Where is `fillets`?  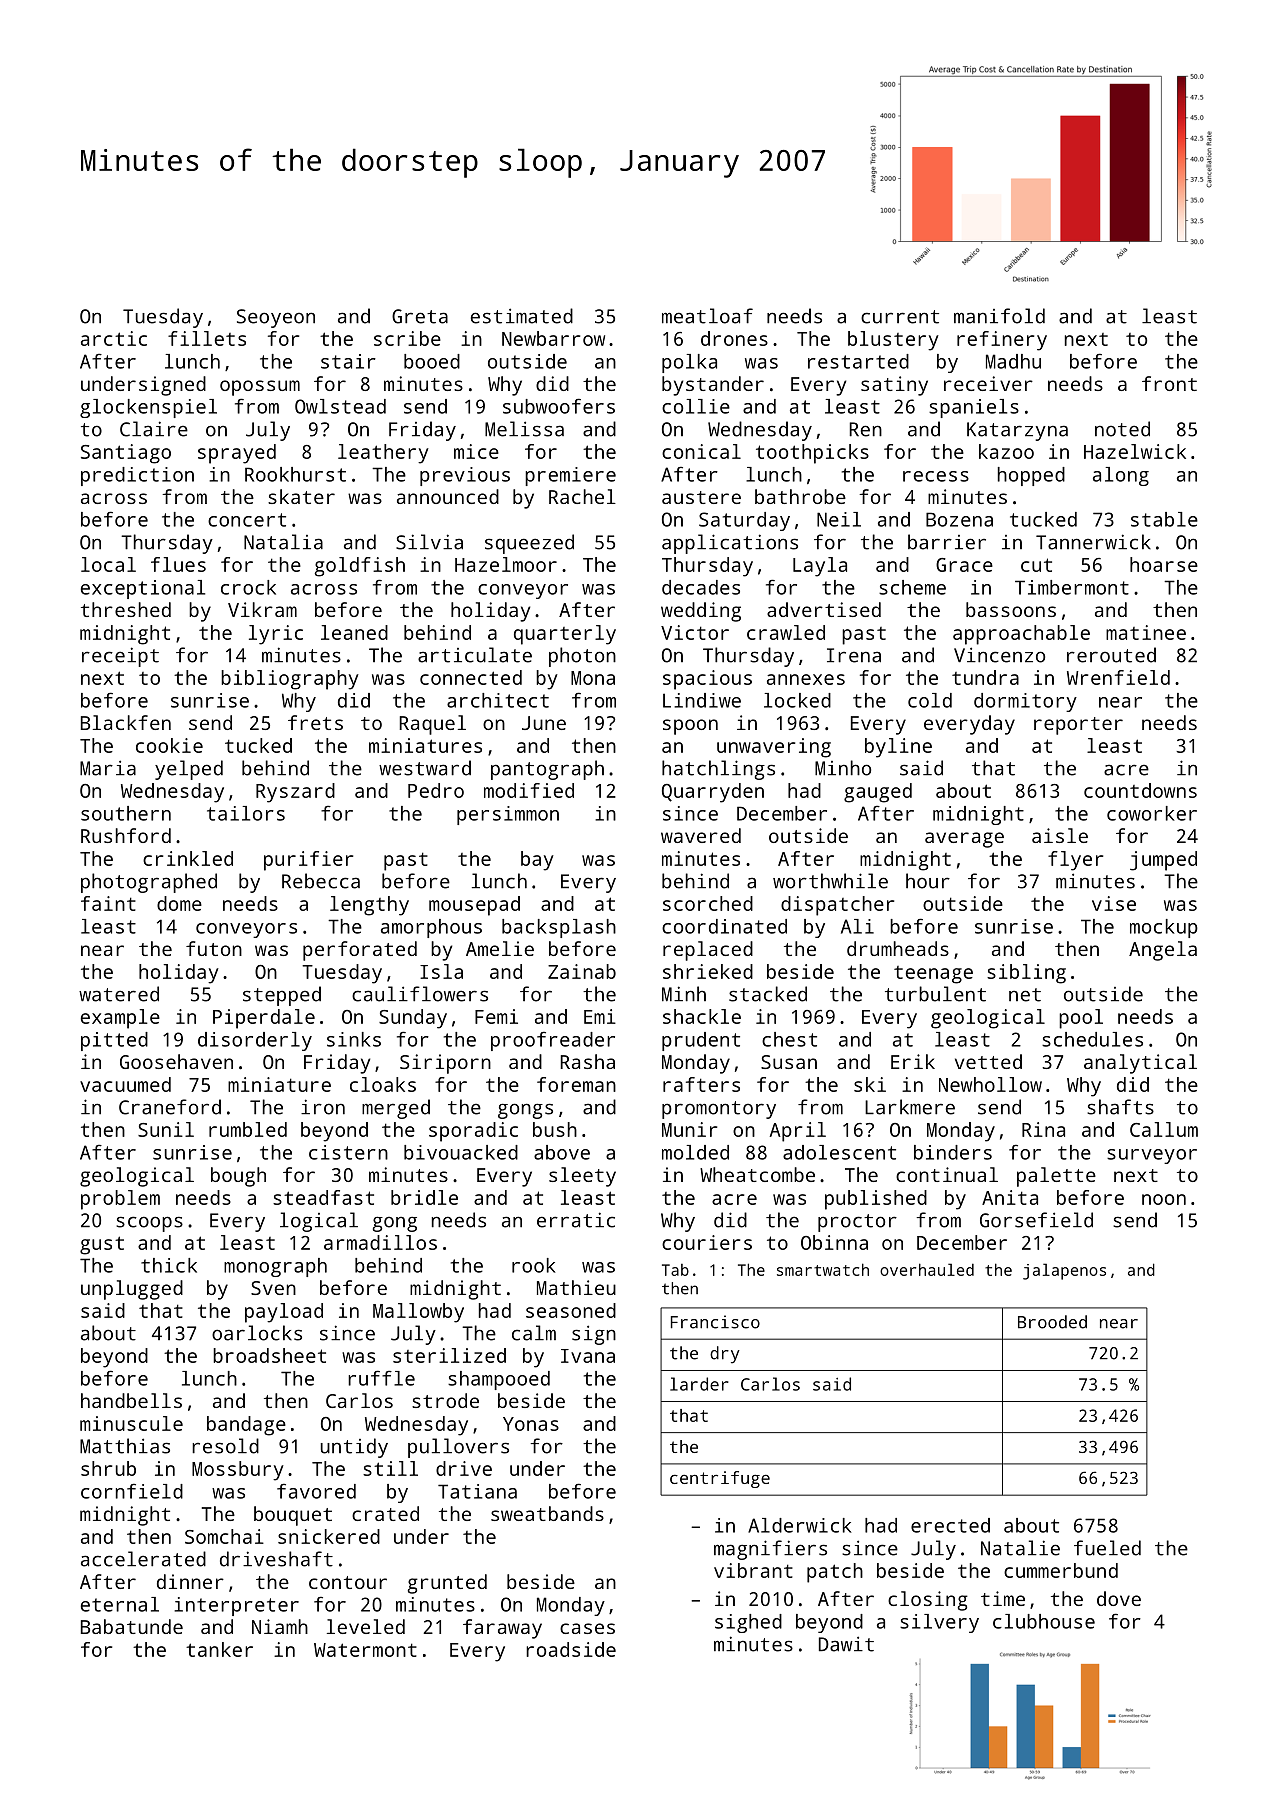
fillets is located at coordinates (207, 338).
